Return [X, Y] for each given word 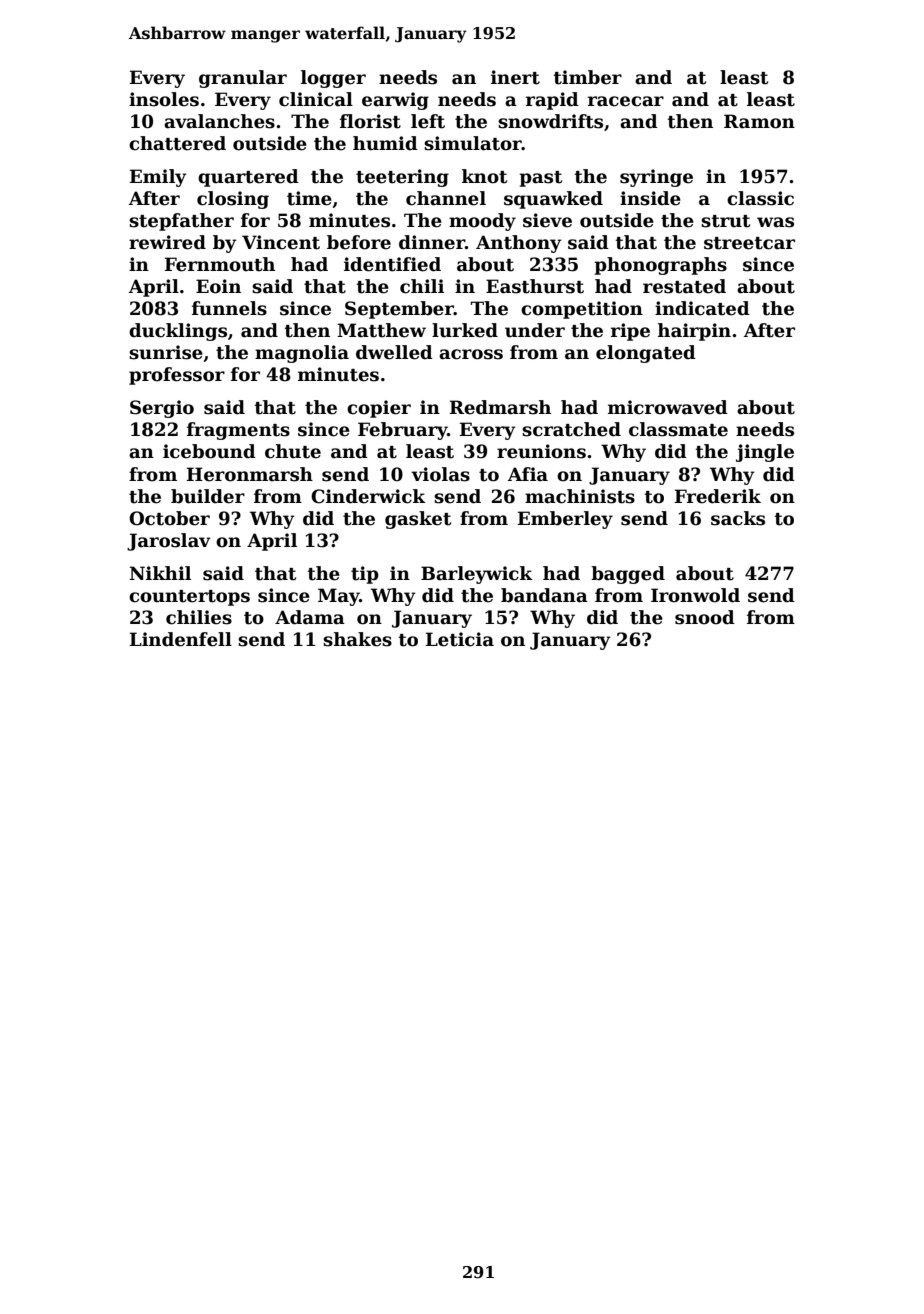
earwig [395, 101]
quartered [248, 178]
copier [379, 409]
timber [587, 77]
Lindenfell [180, 639]
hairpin [694, 332]
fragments [238, 431]
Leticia [459, 639]
